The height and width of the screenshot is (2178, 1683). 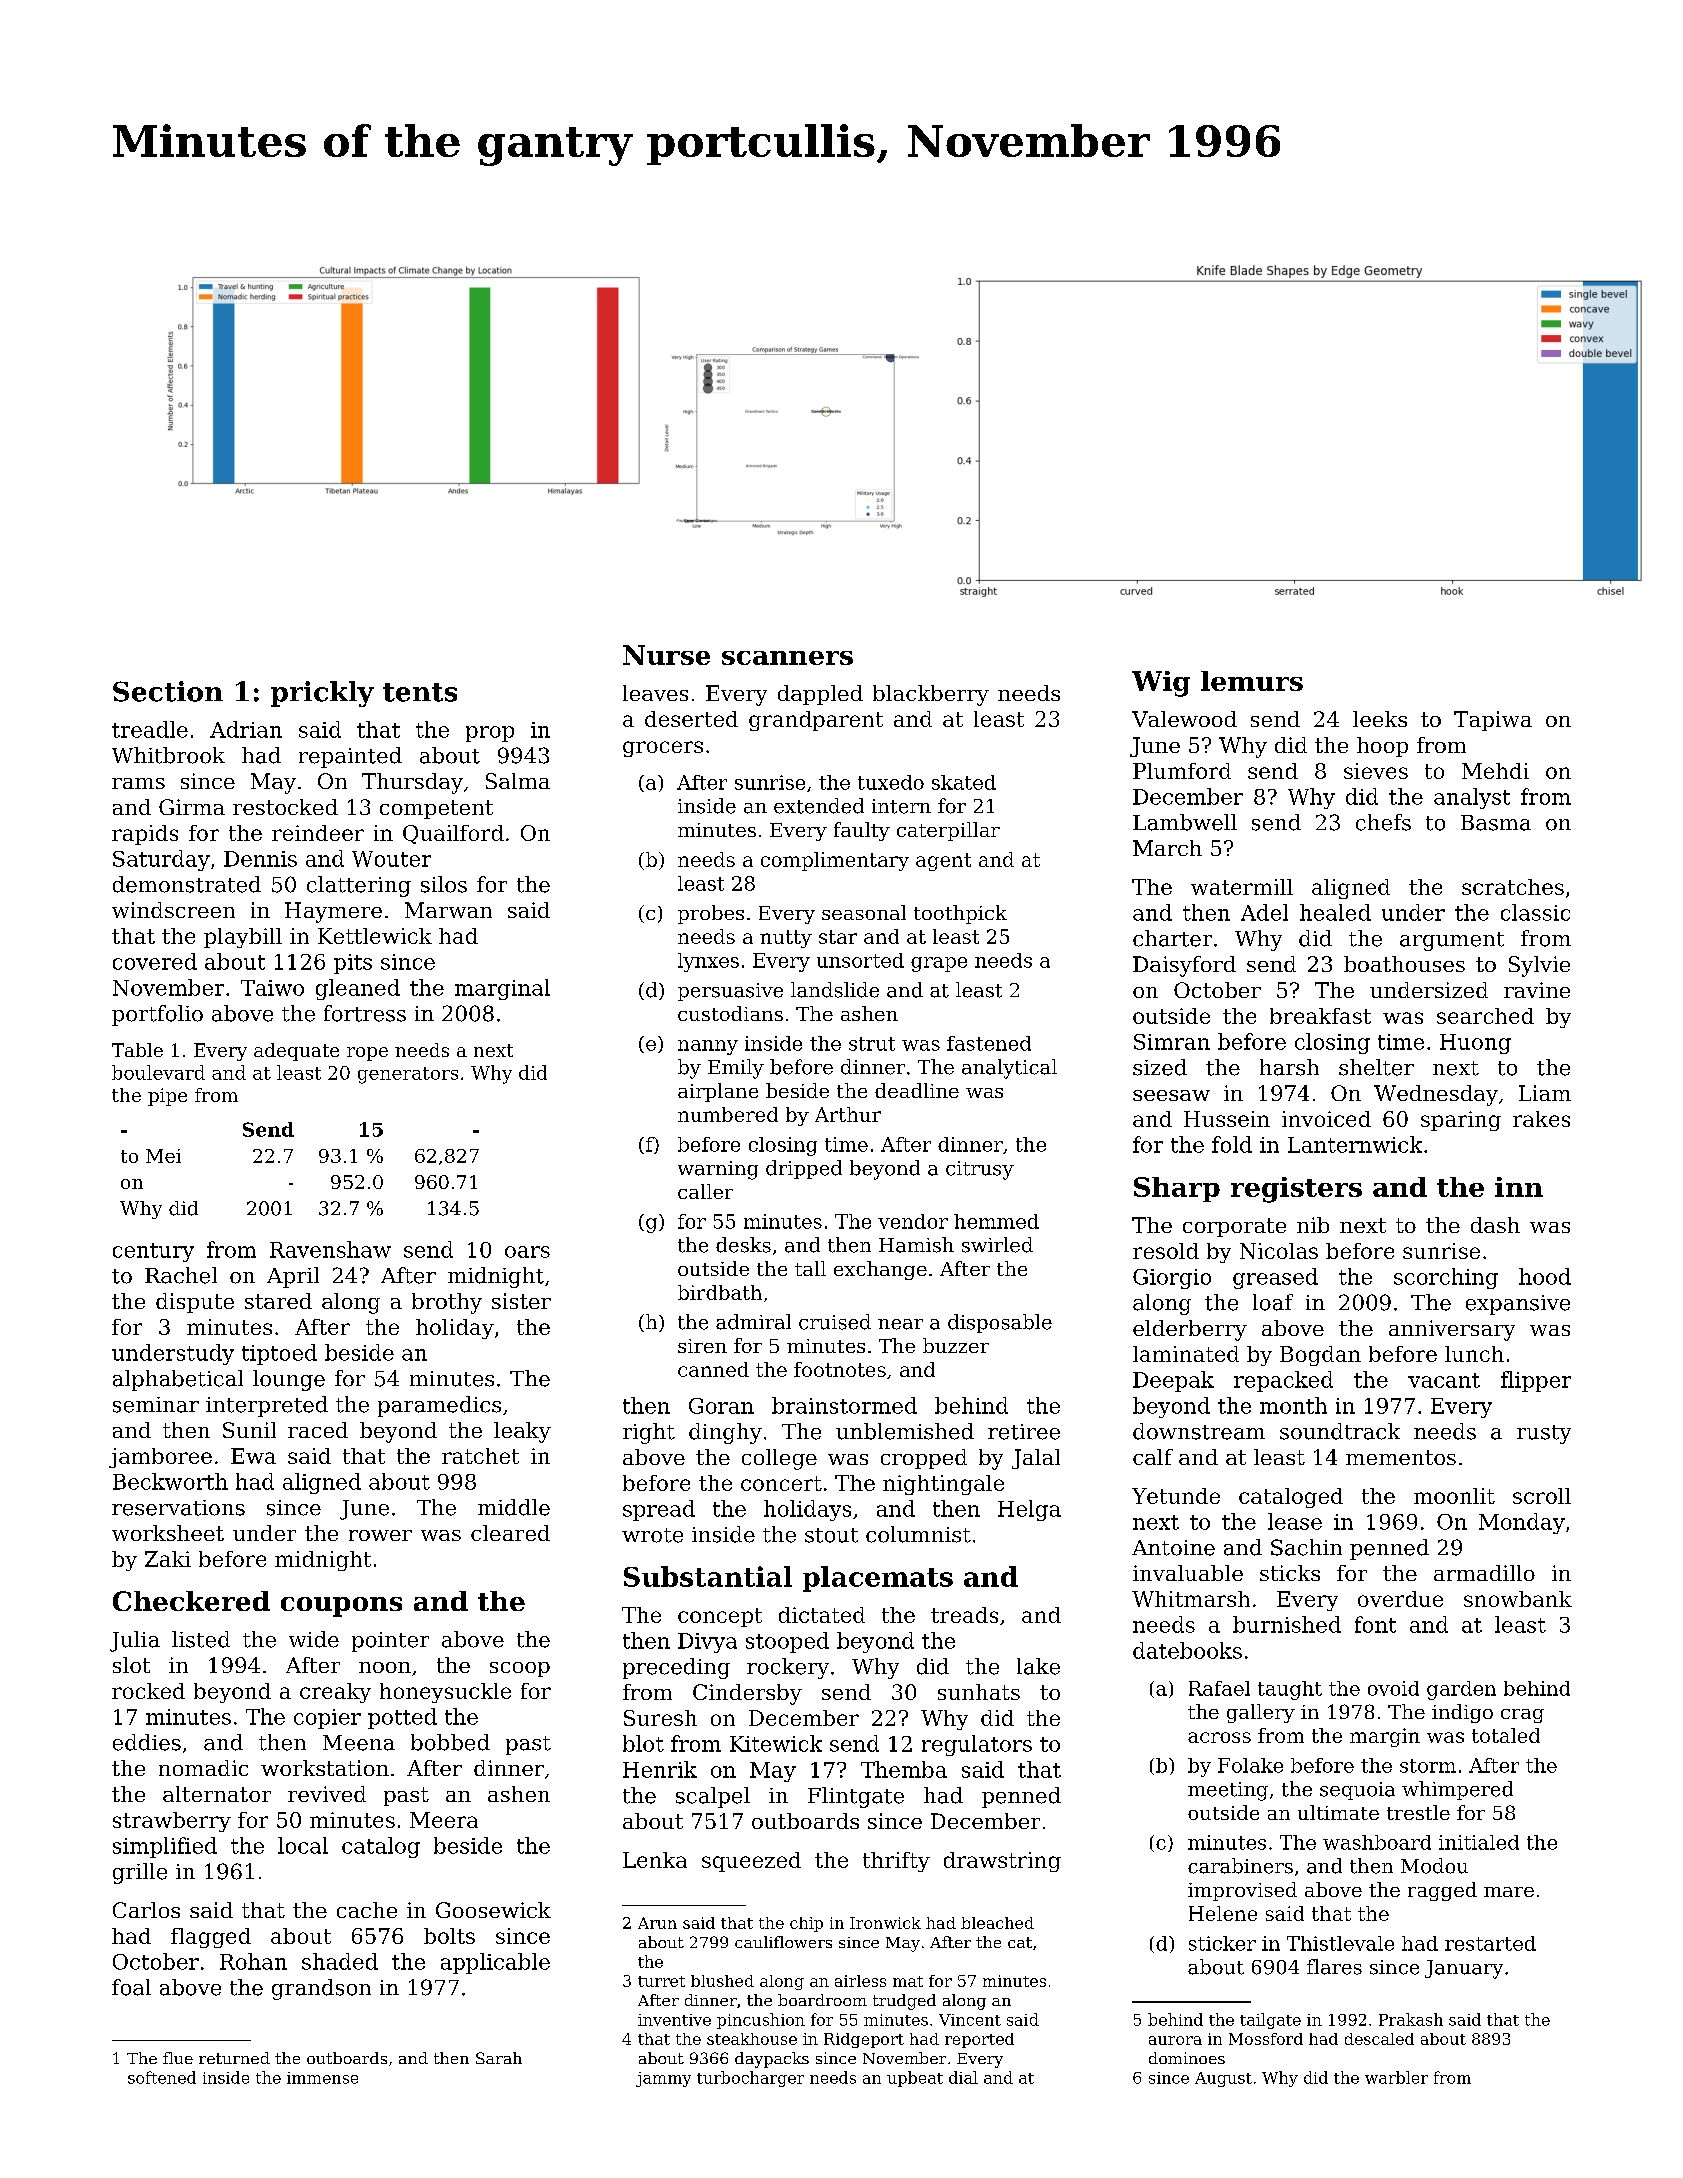 I want to click on scalpel, so click(x=713, y=1797).
